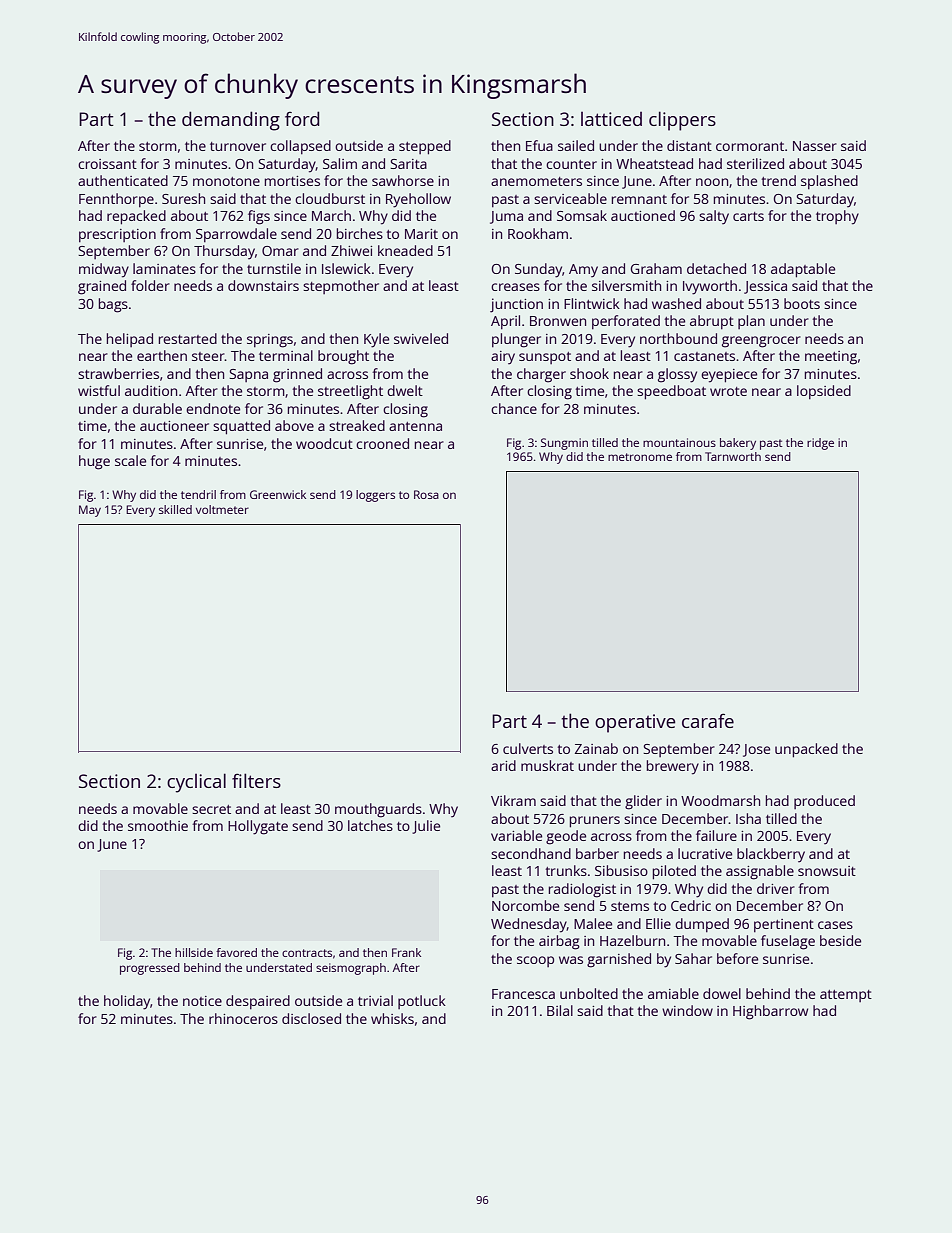 Image resolution: width=952 pixels, height=1233 pixels. I want to click on Highbarrow, so click(770, 1012).
